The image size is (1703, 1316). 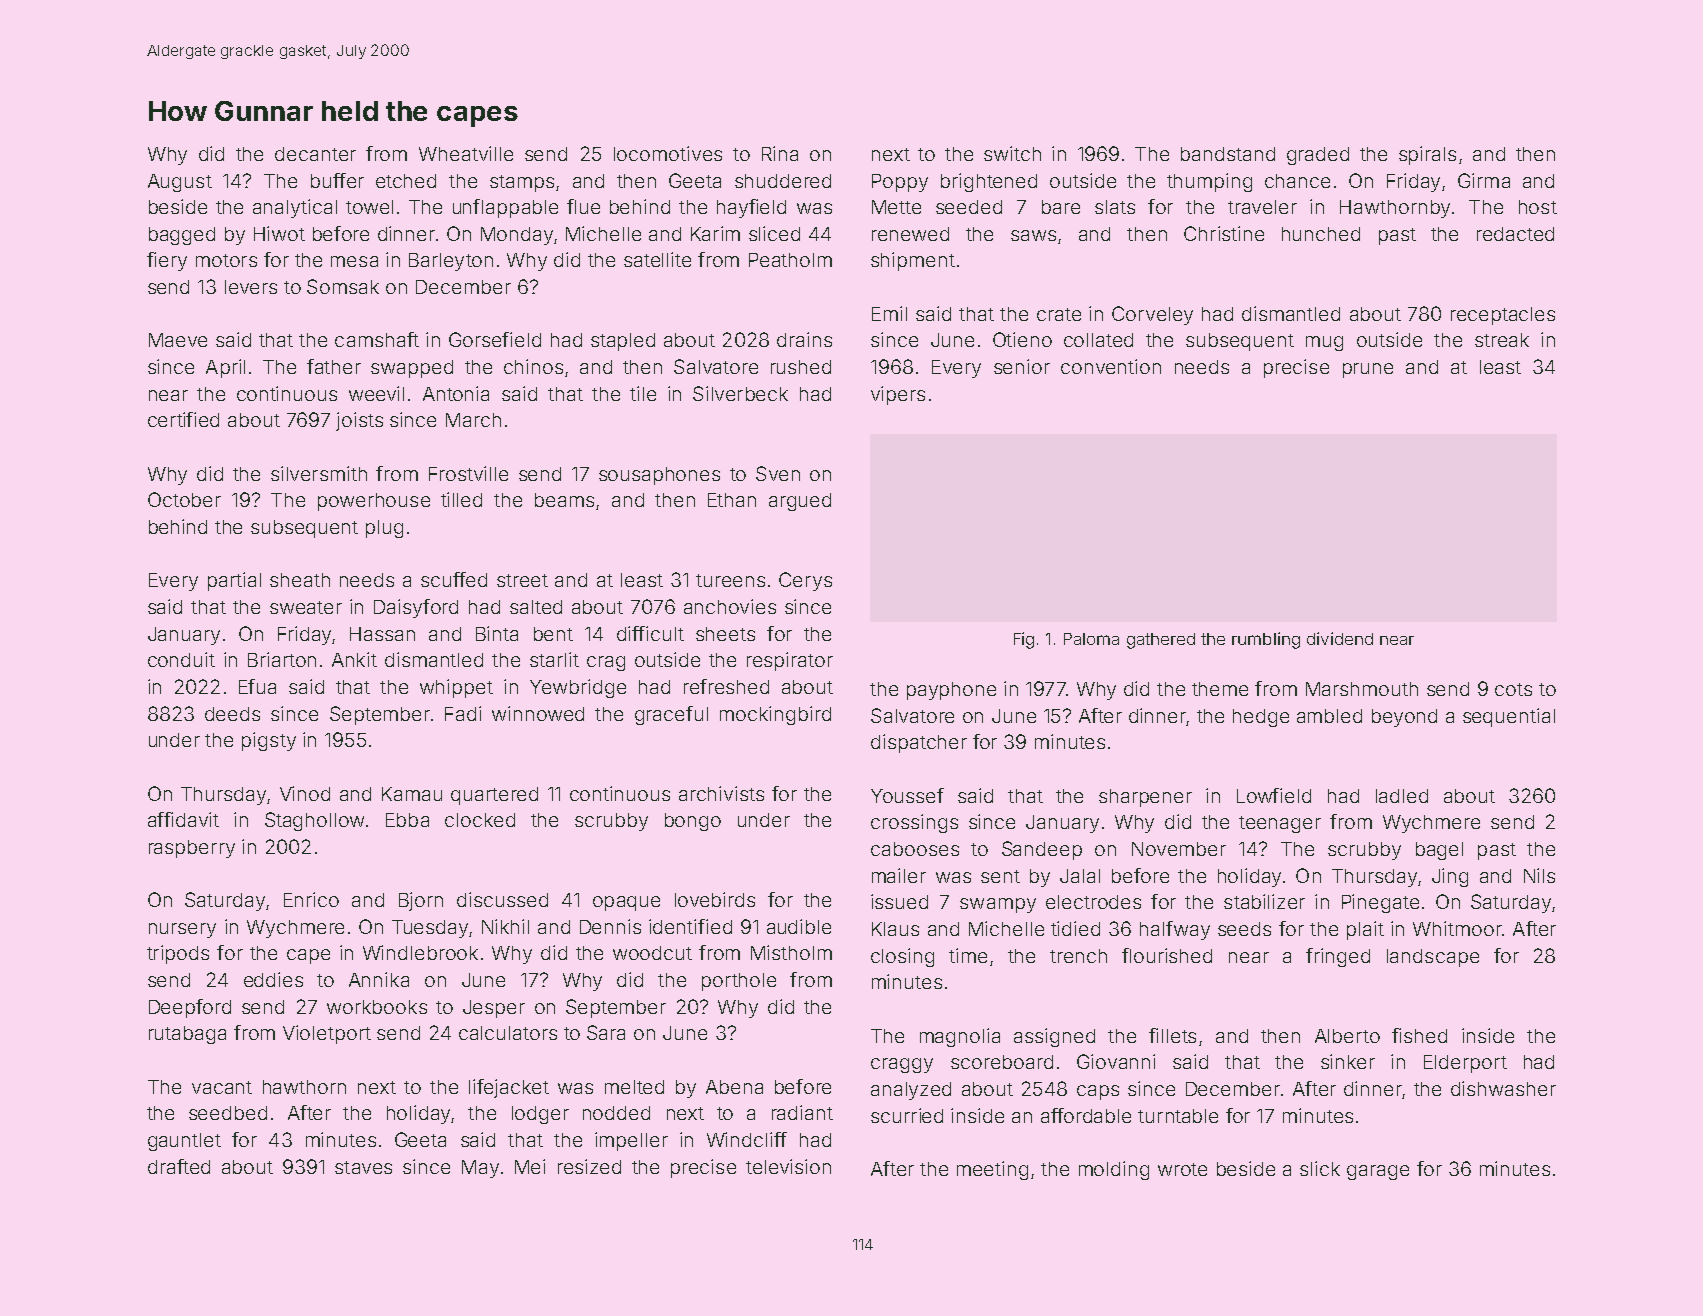 What do you see at coordinates (643, 393) in the screenshot?
I see `tile` at bounding box center [643, 393].
